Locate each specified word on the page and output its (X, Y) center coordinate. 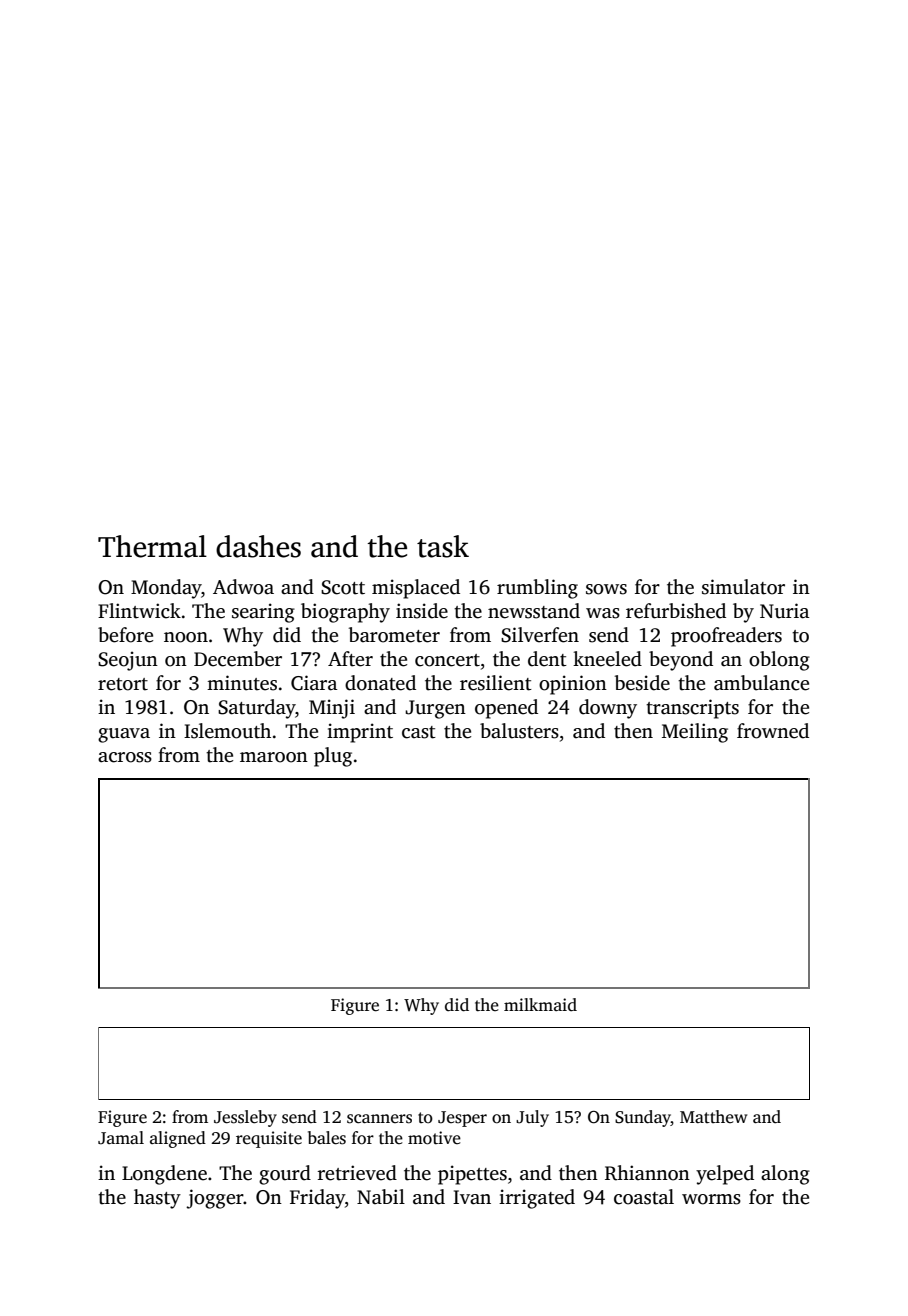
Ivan (472, 1197)
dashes (258, 546)
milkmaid (540, 1004)
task (443, 546)
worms (711, 1199)
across (125, 757)
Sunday (643, 1118)
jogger (215, 1199)
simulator (743, 587)
